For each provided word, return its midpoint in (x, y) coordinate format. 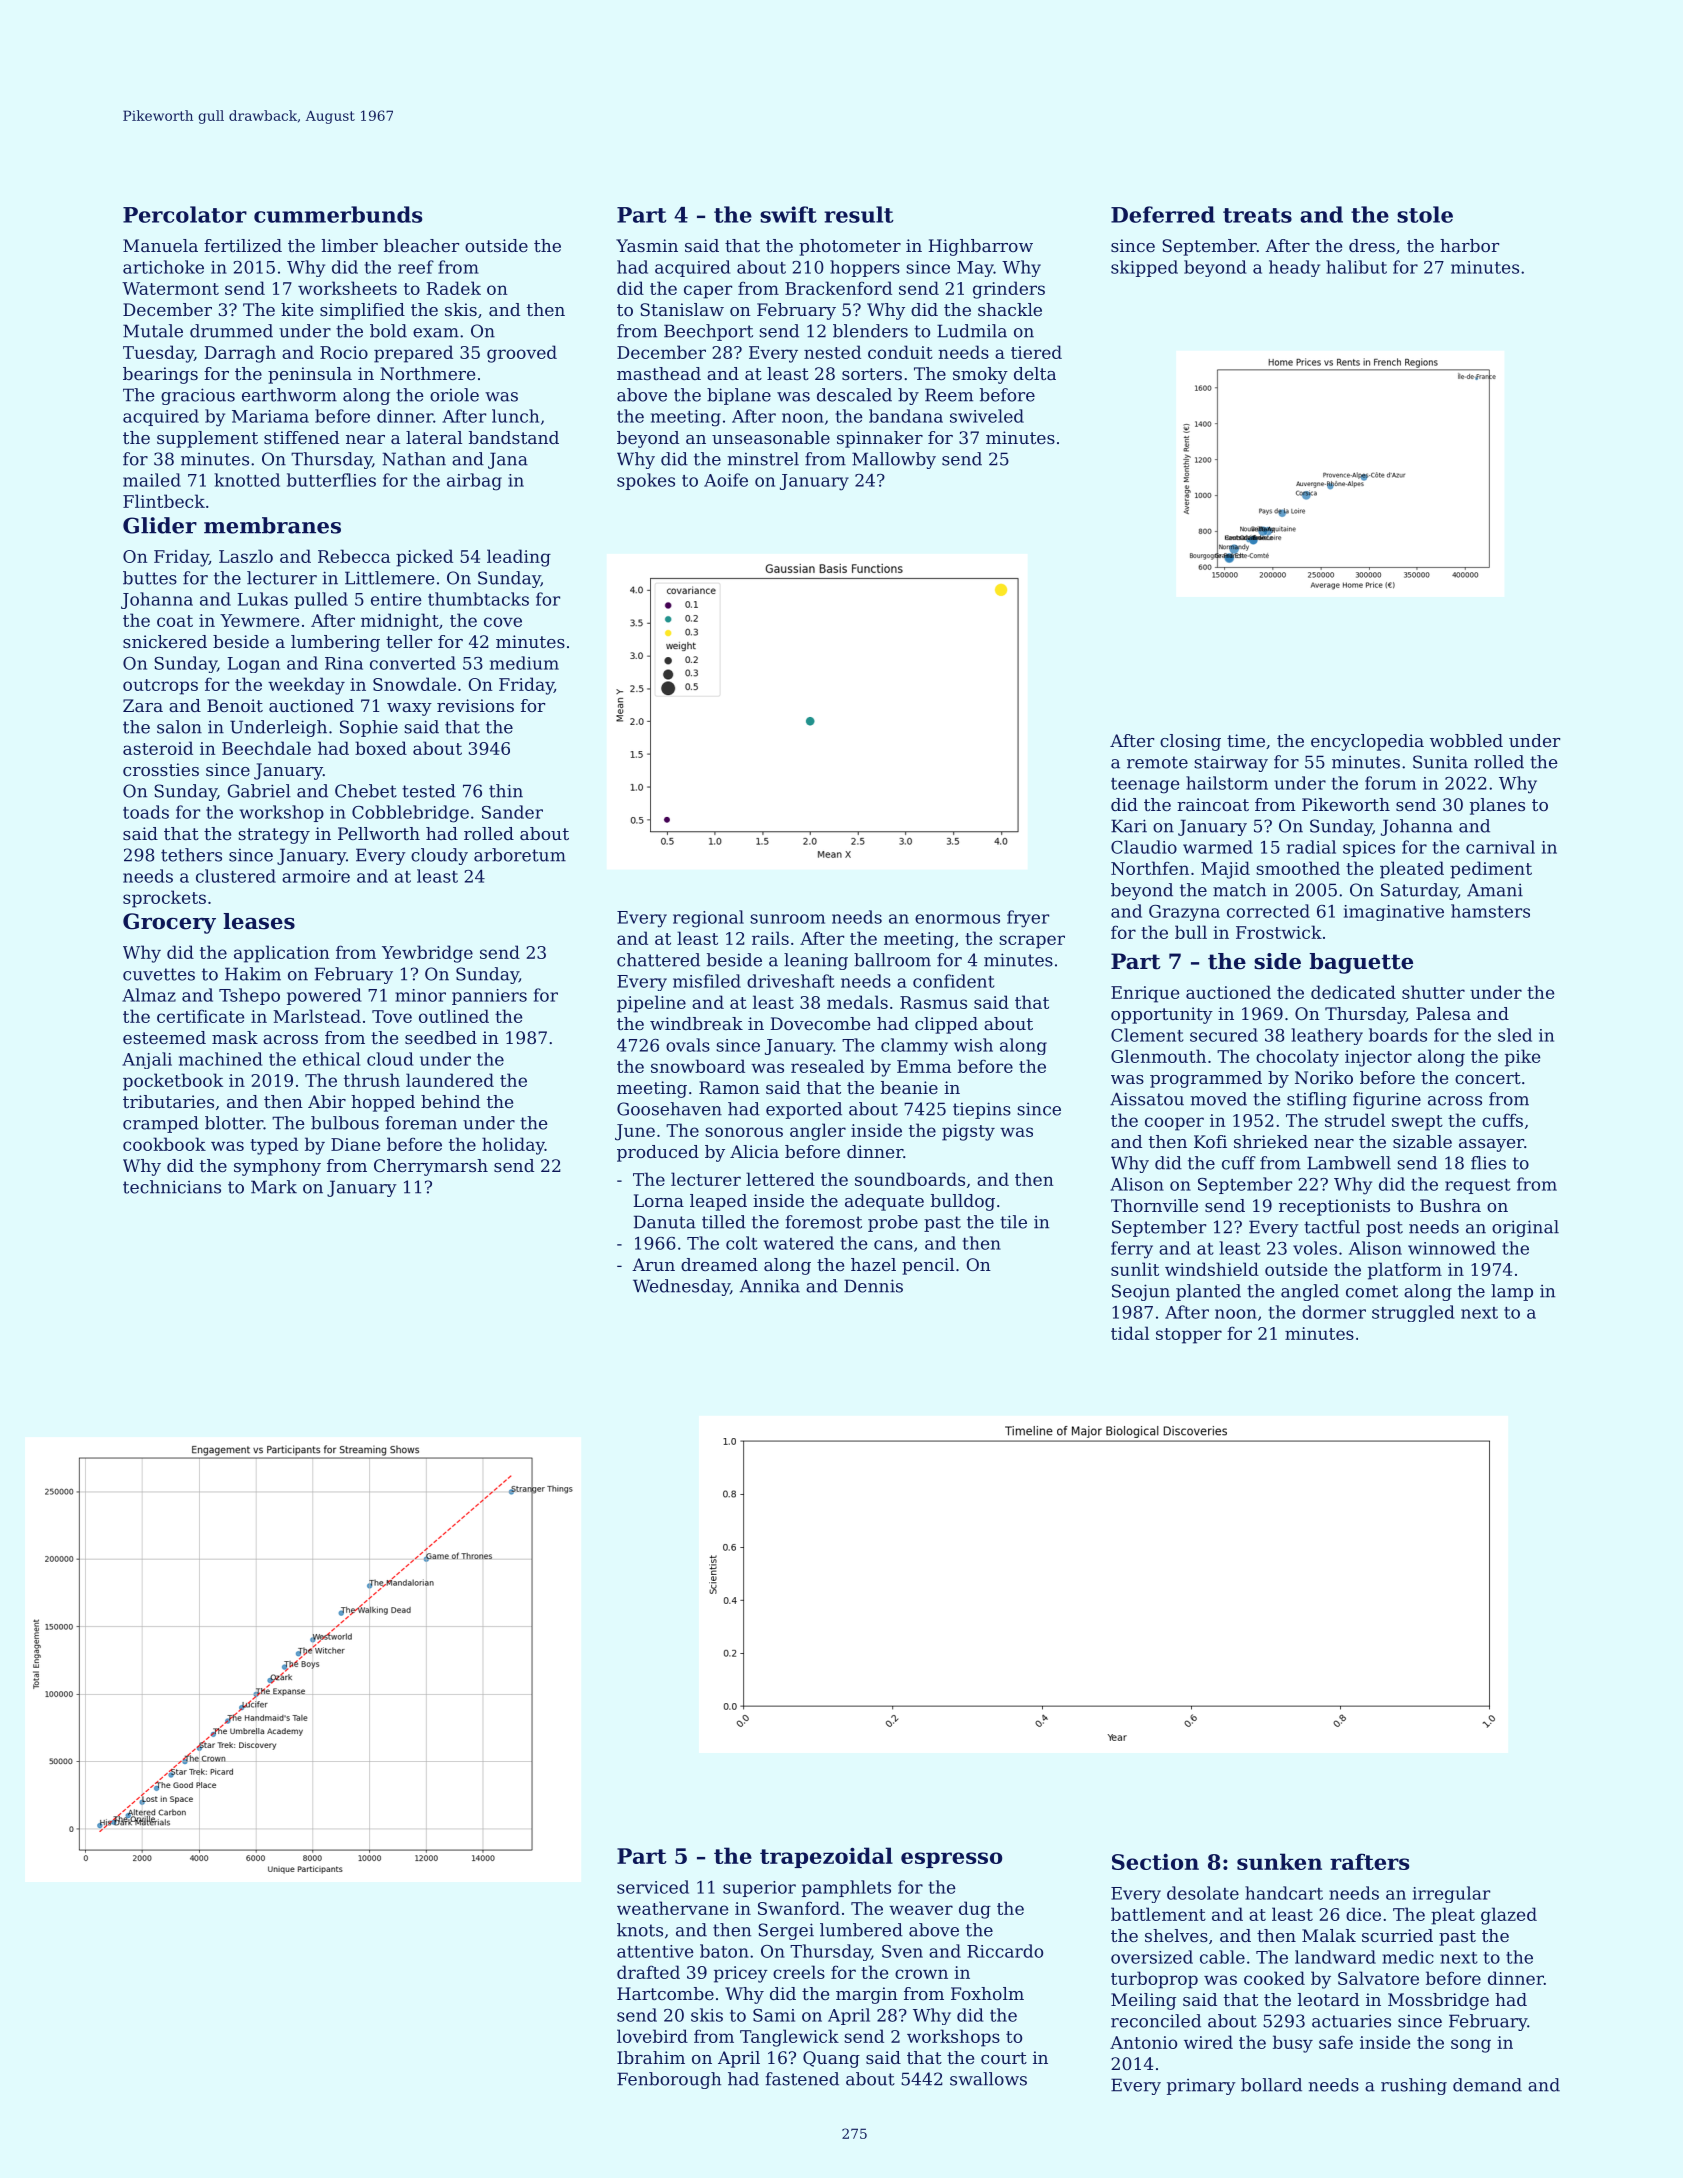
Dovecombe (820, 1023)
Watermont (170, 288)
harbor (1469, 245)
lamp (1512, 1292)
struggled (1413, 1313)
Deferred (1163, 214)
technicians (172, 1187)
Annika (770, 1286)
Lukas (262, 599)
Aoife (726, 480)
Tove (392, 1016)
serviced (653, 1887)
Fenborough (669, 2080)
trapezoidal (826, 1857)
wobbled (1466, 740)
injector (1378, 1058)
